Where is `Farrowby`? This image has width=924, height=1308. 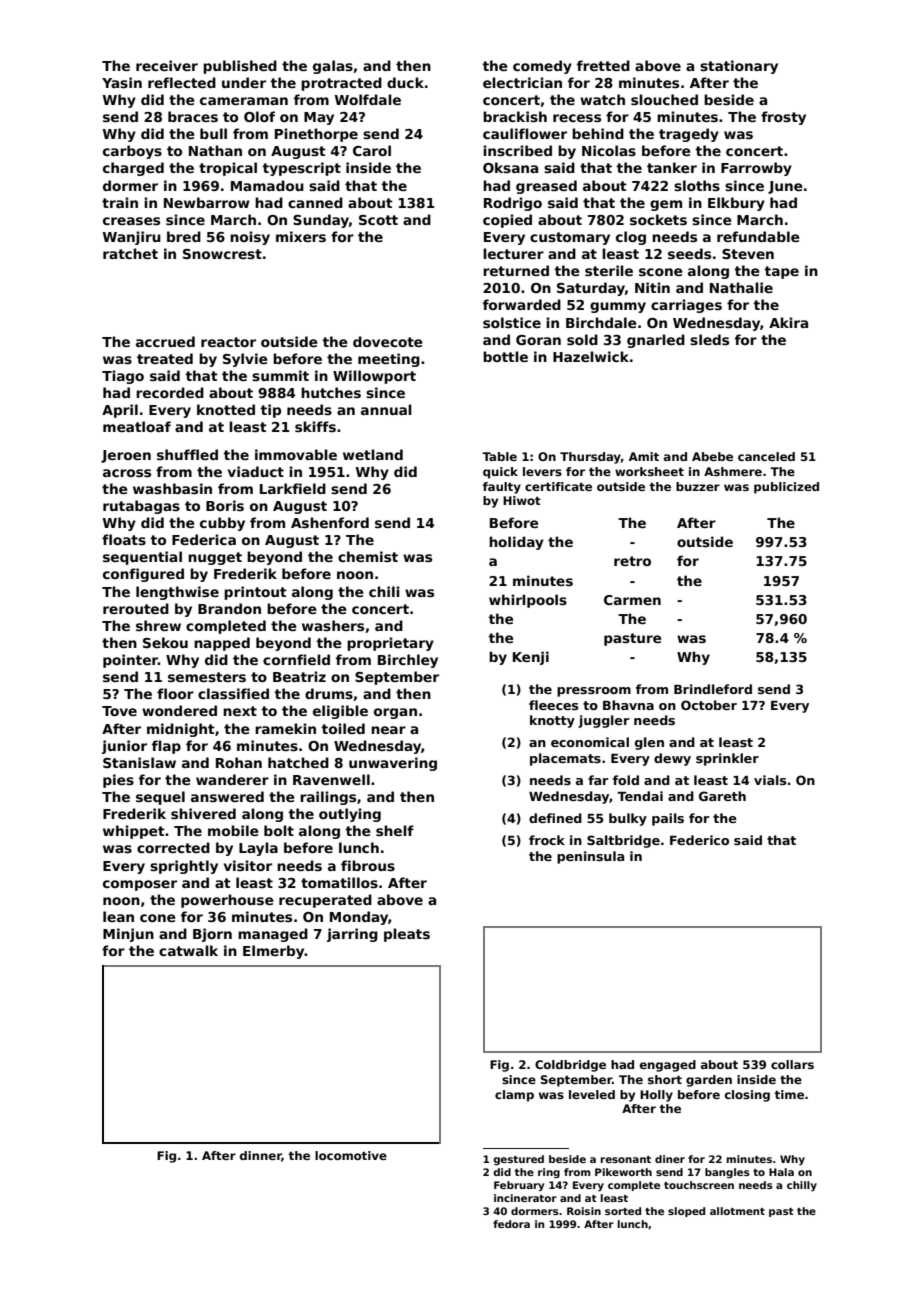
Farrowby is located at coordinates (756, 169).
